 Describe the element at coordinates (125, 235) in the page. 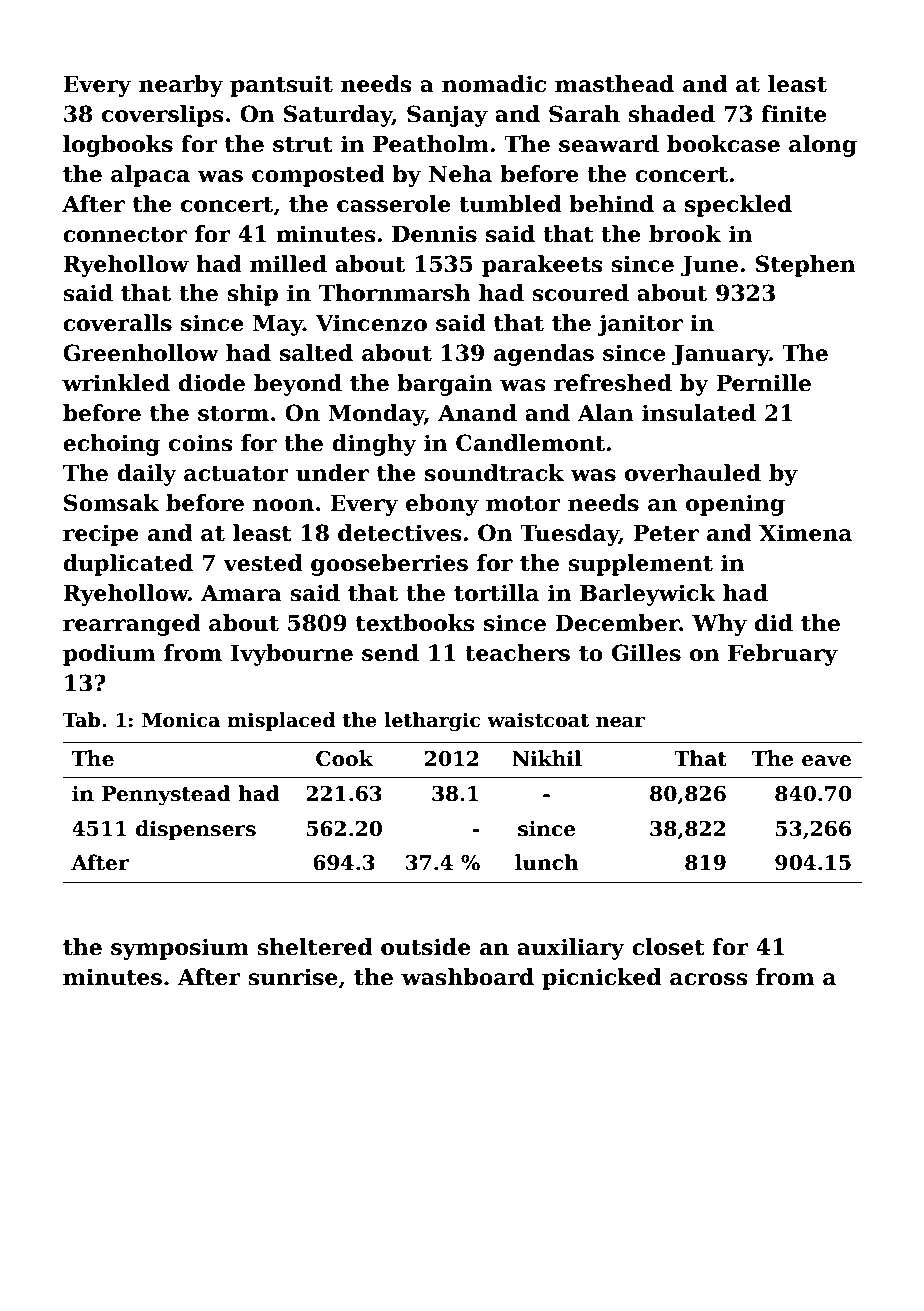

I see `connector` at that location.
